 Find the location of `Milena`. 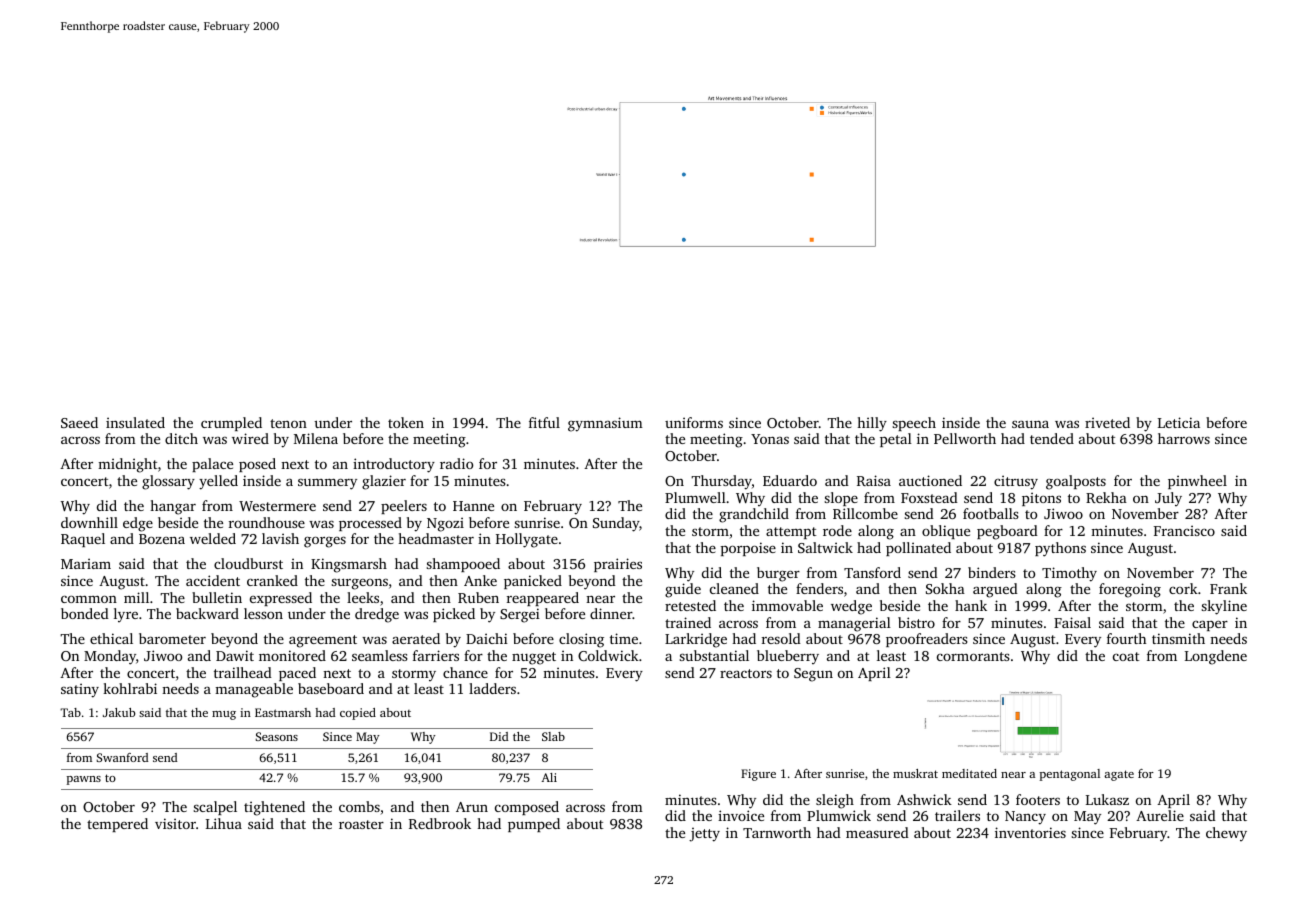

Milena is located at coordinates (316, 438).
